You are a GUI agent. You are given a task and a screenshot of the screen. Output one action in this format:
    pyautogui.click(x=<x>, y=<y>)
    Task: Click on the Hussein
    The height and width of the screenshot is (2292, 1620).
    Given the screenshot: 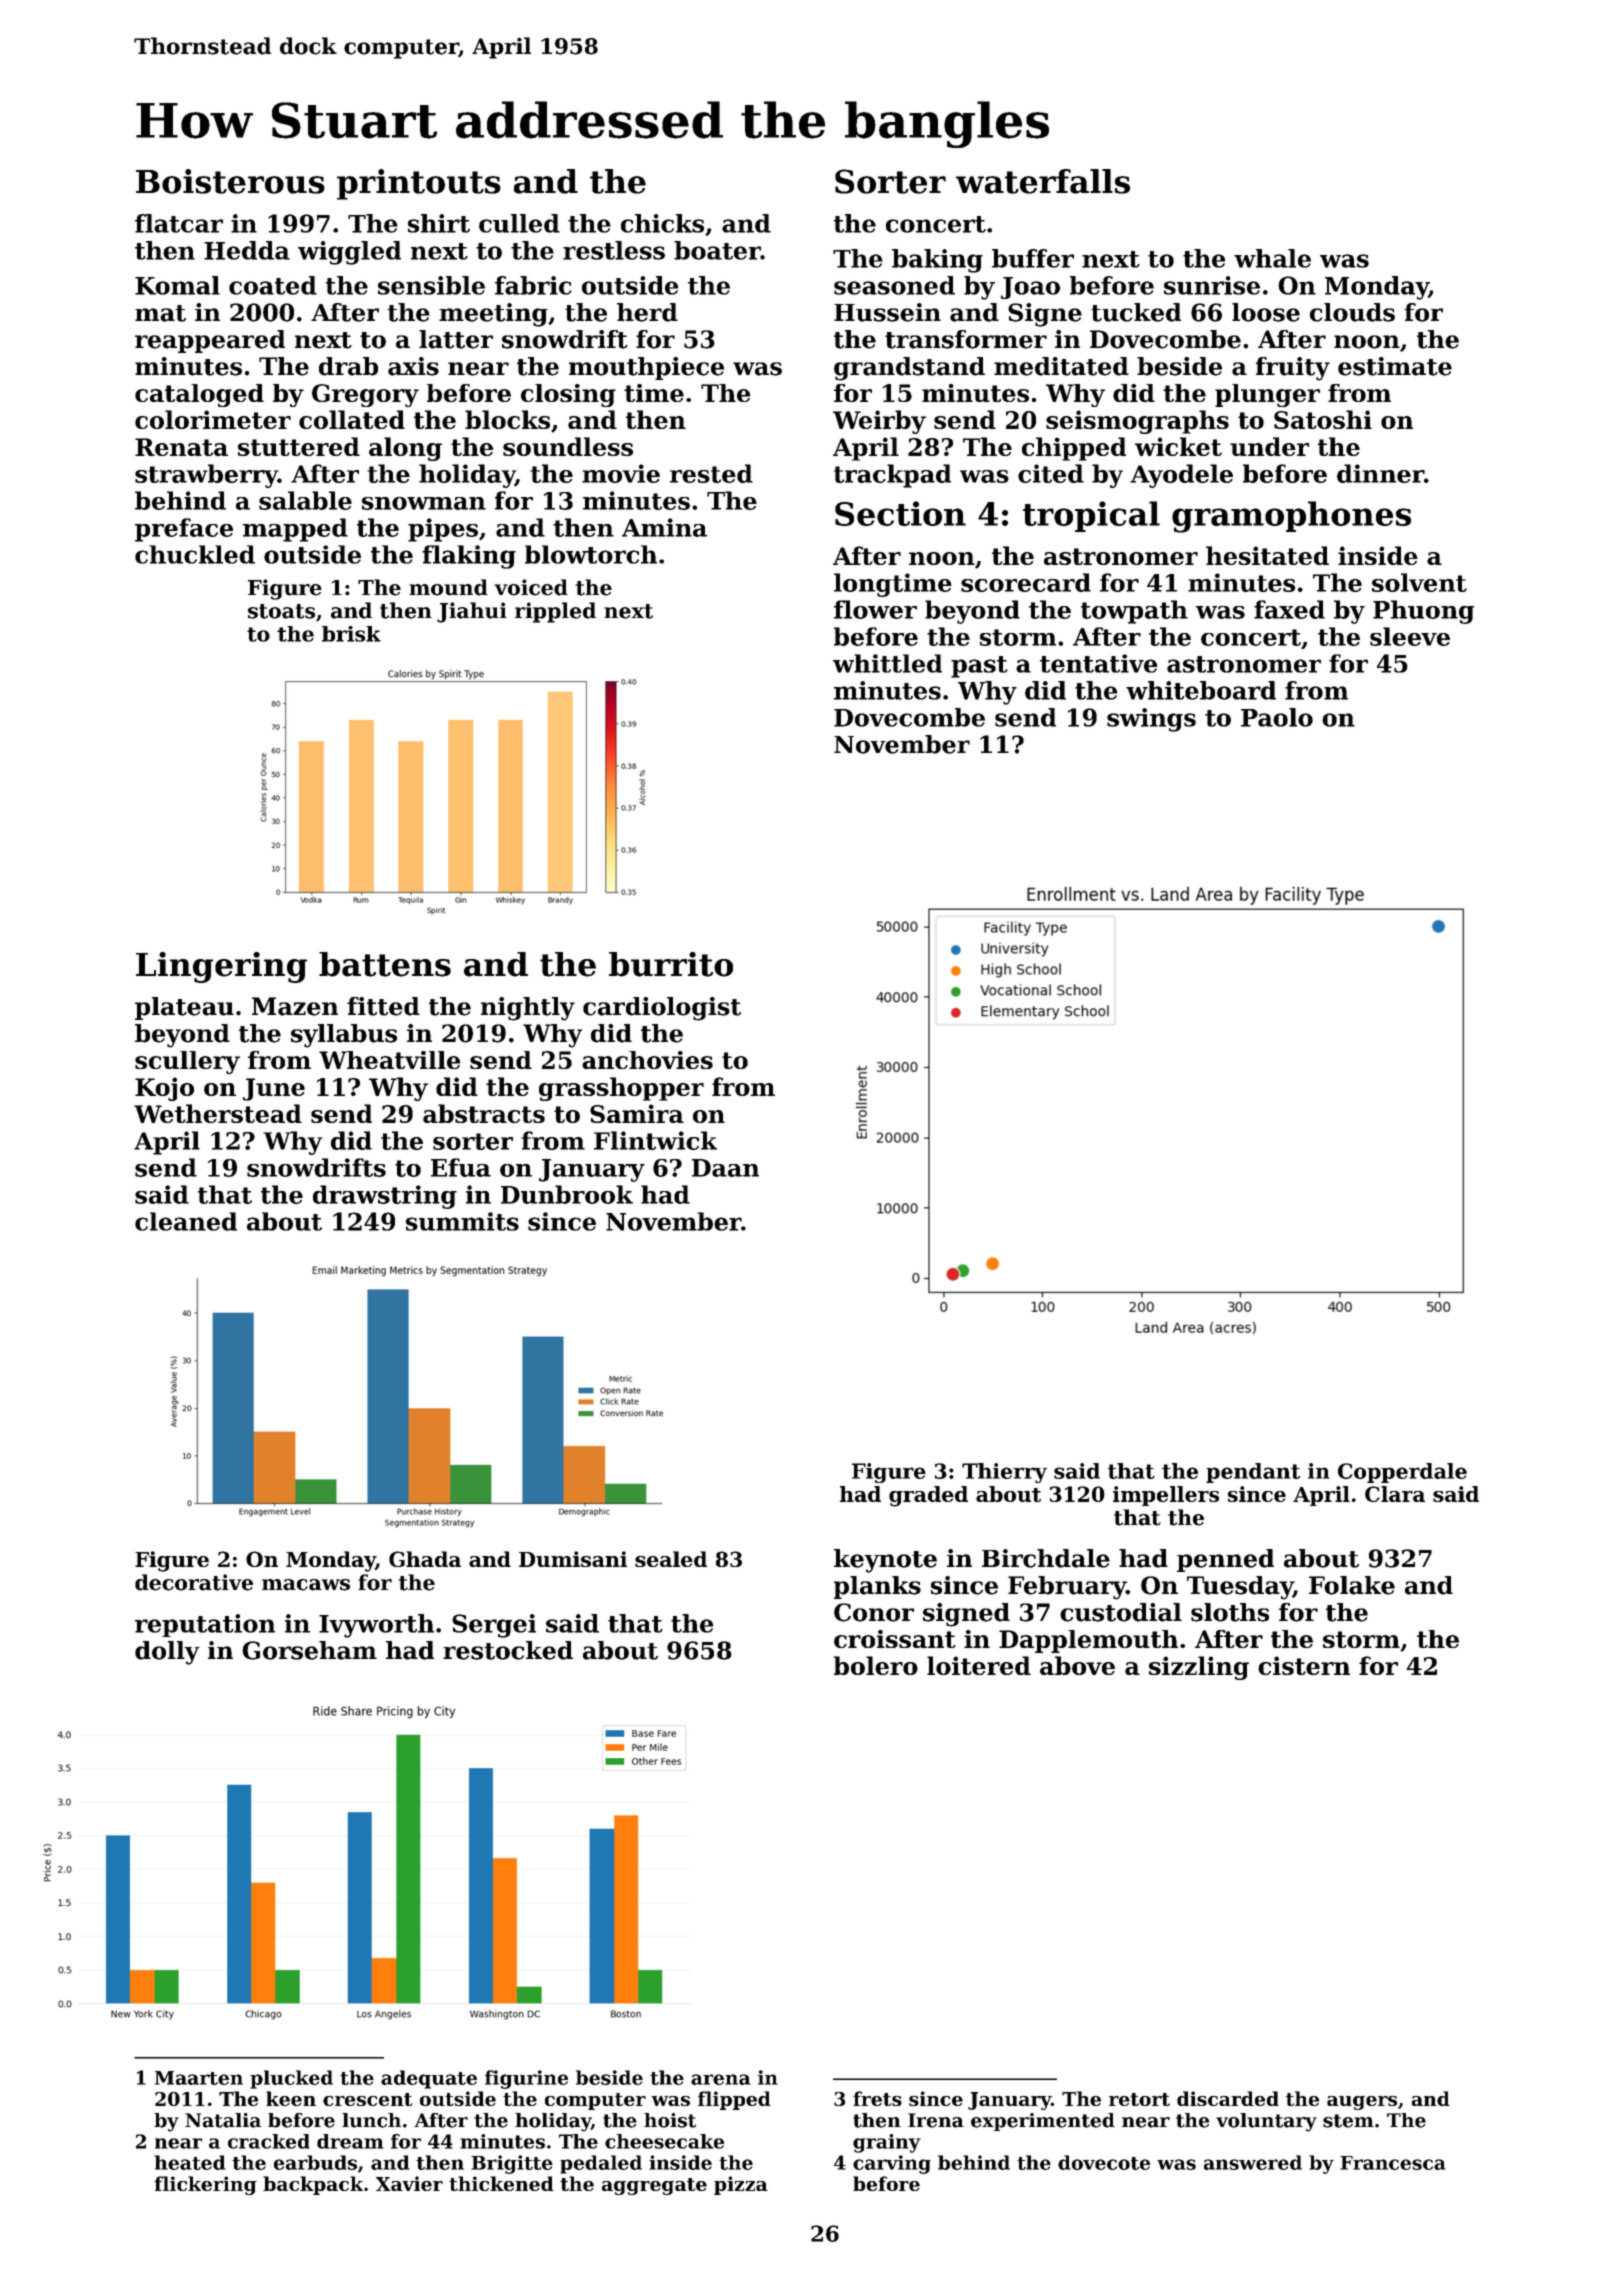 What is the action you would take?
    pyautogui.click(x=887, y=312)
